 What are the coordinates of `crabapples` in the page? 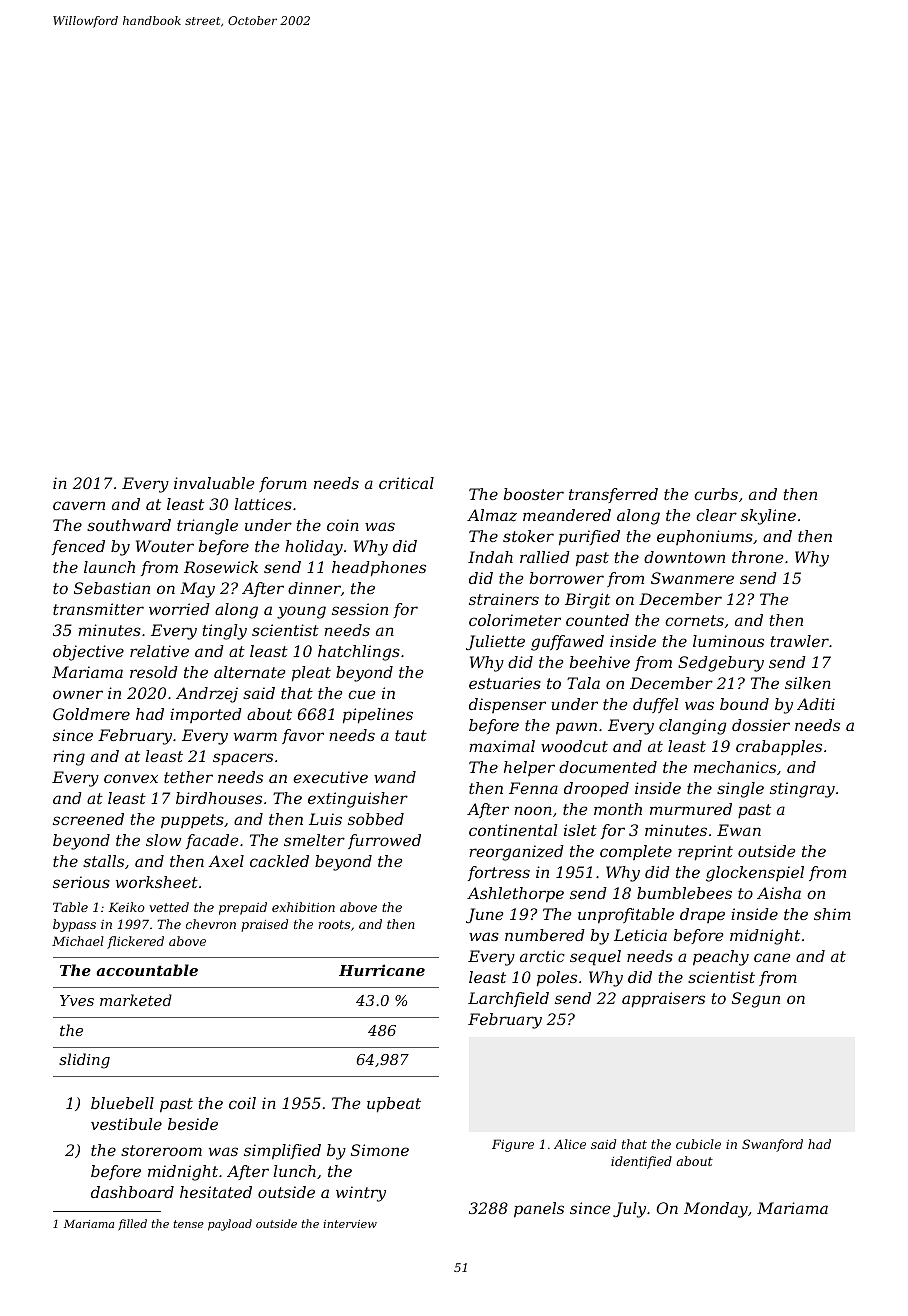 It's located at (779, 747).
